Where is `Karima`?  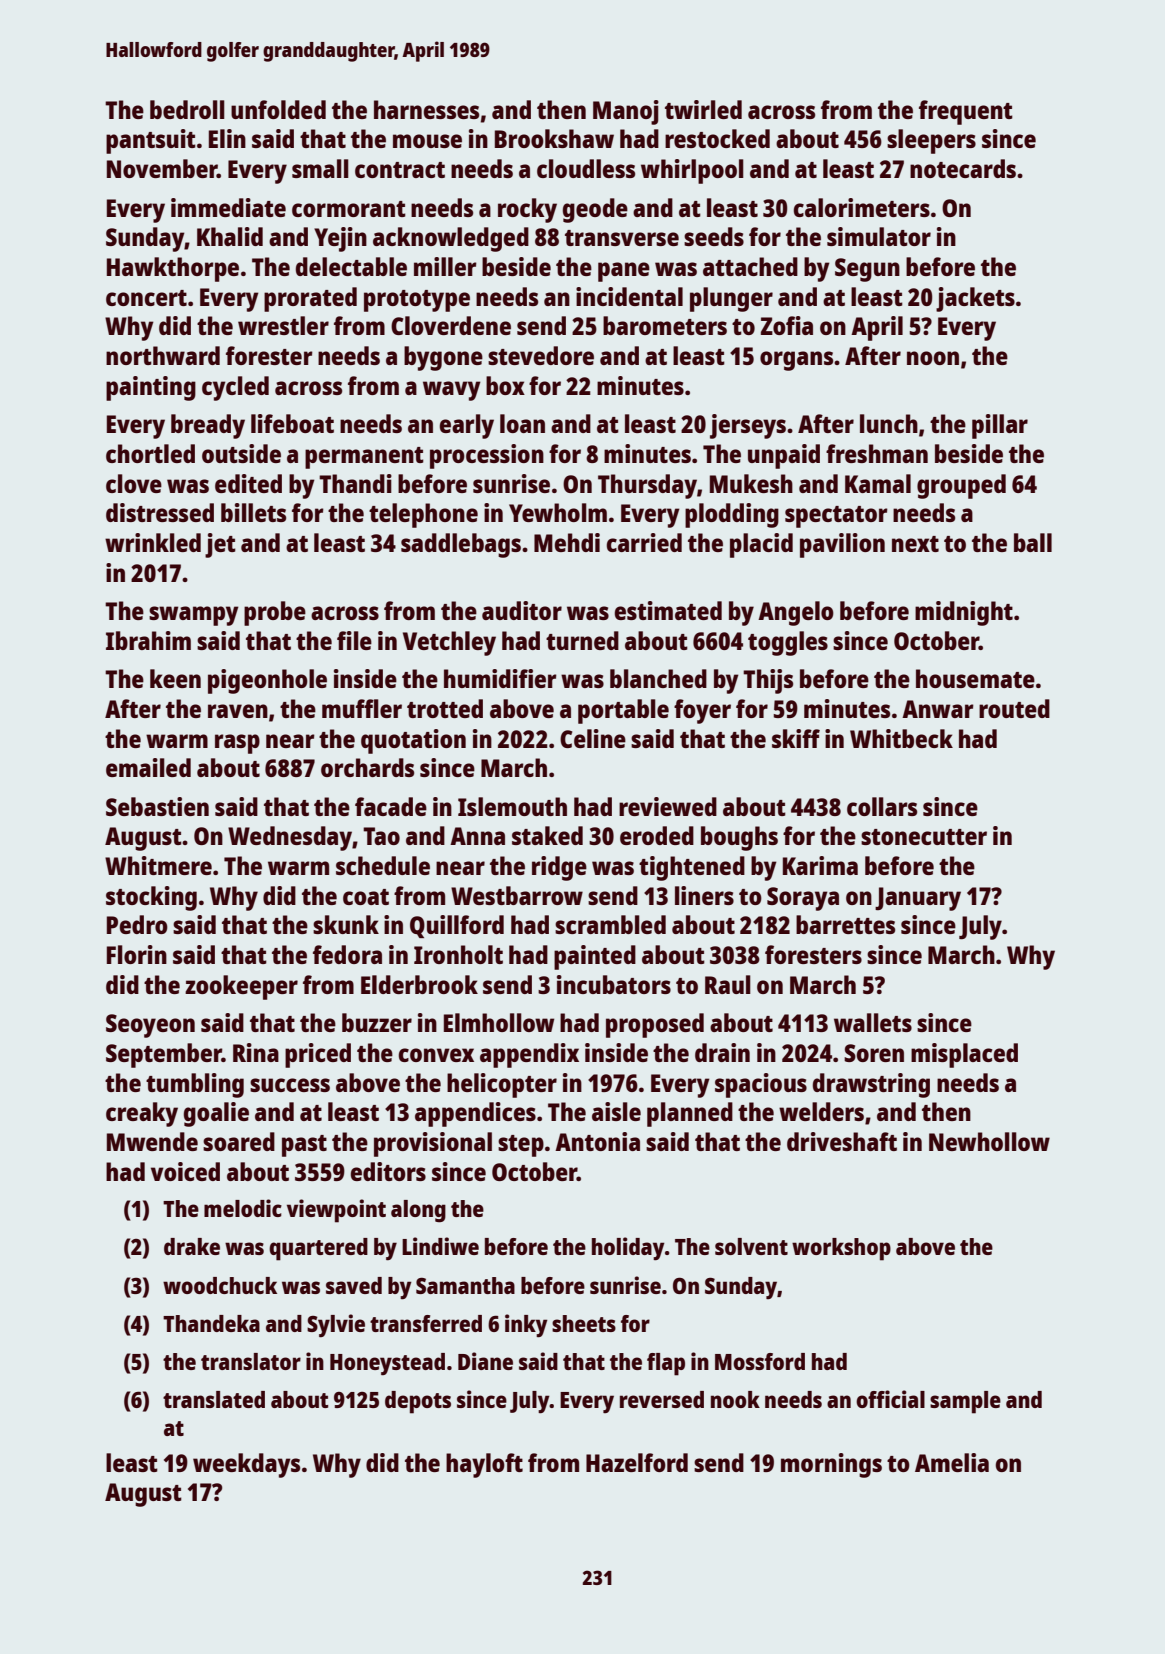
Karima is located at coordinates (820, 865).
